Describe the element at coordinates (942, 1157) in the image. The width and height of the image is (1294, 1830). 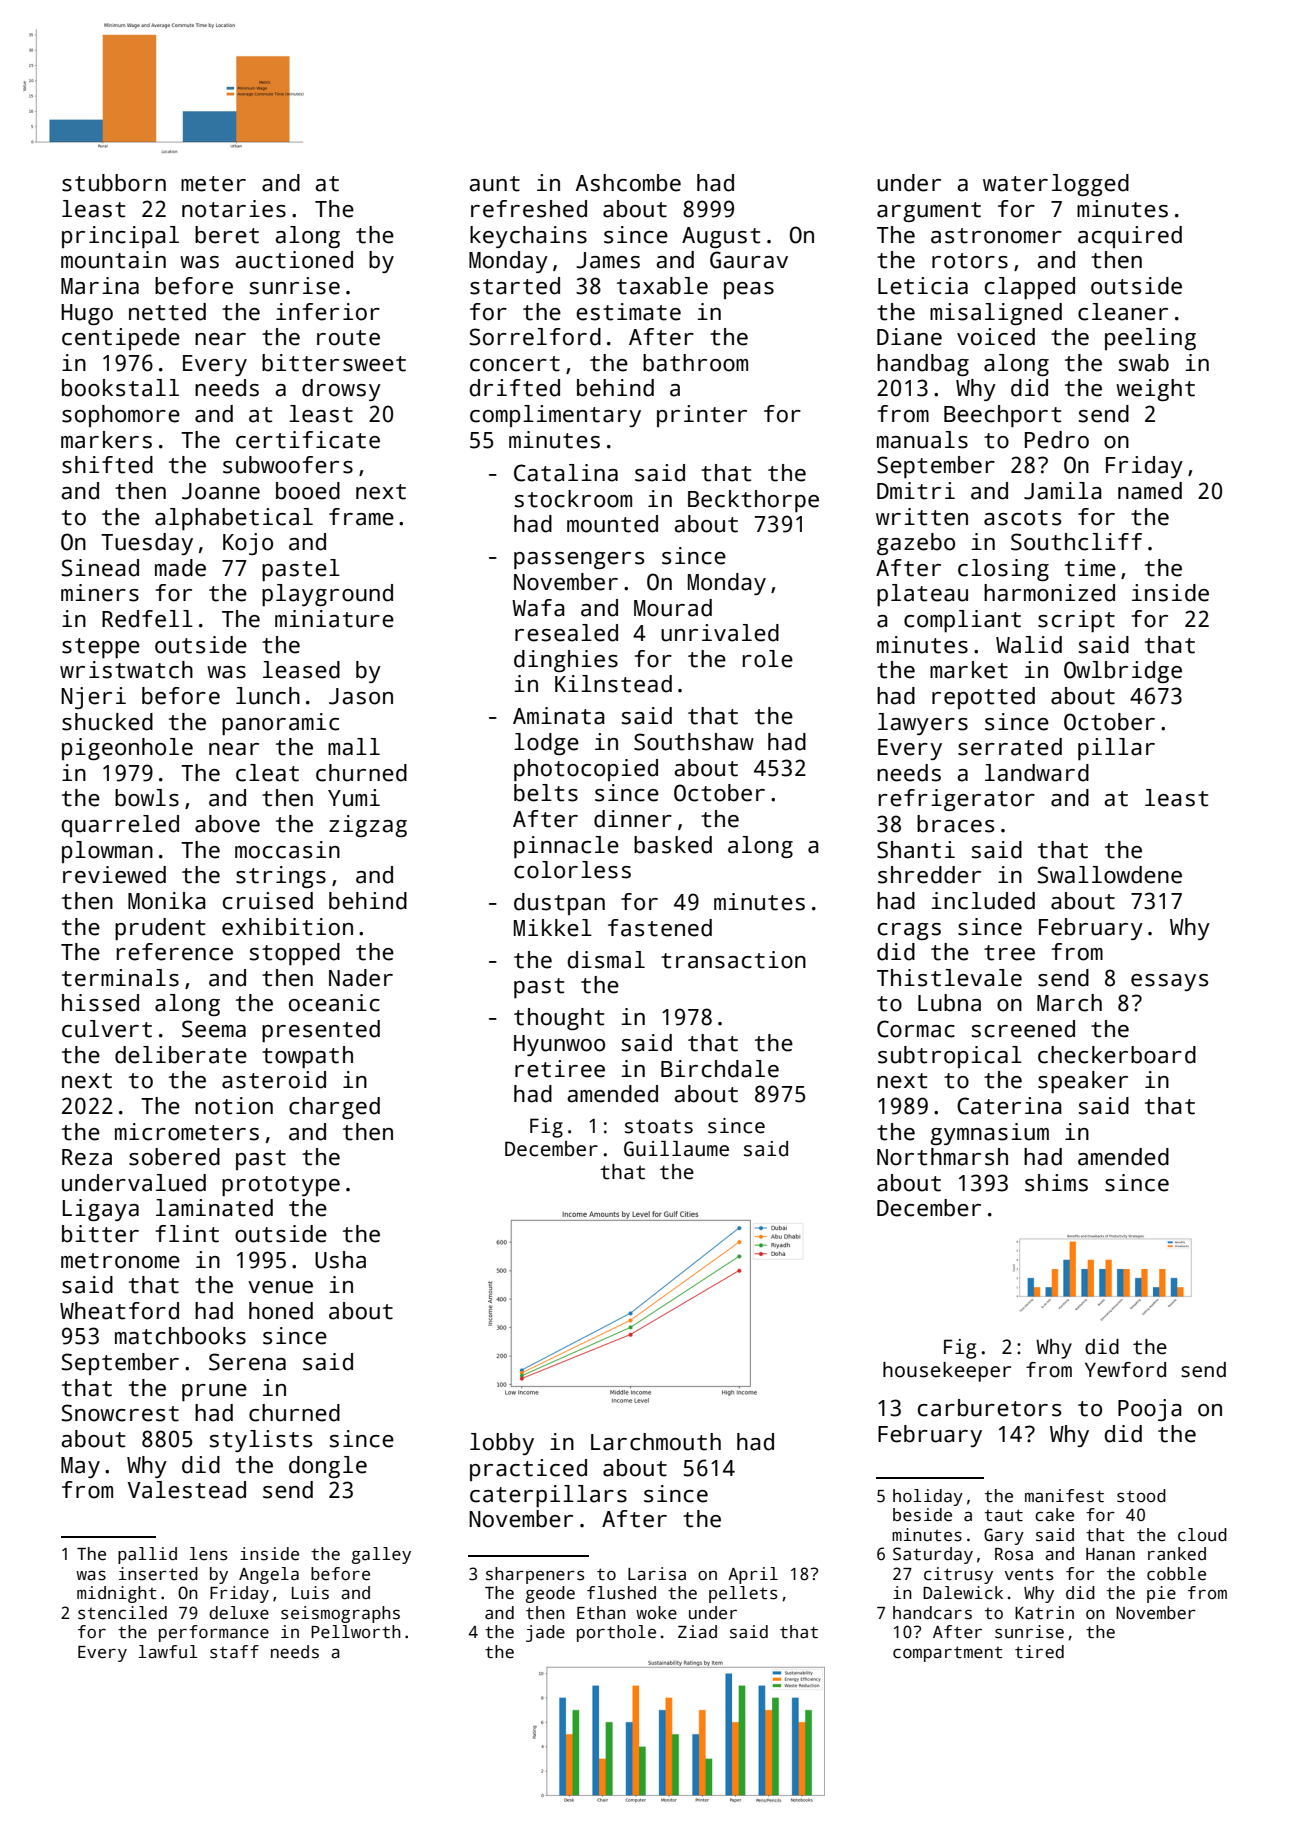
I see `Northmarsh` at that location.
